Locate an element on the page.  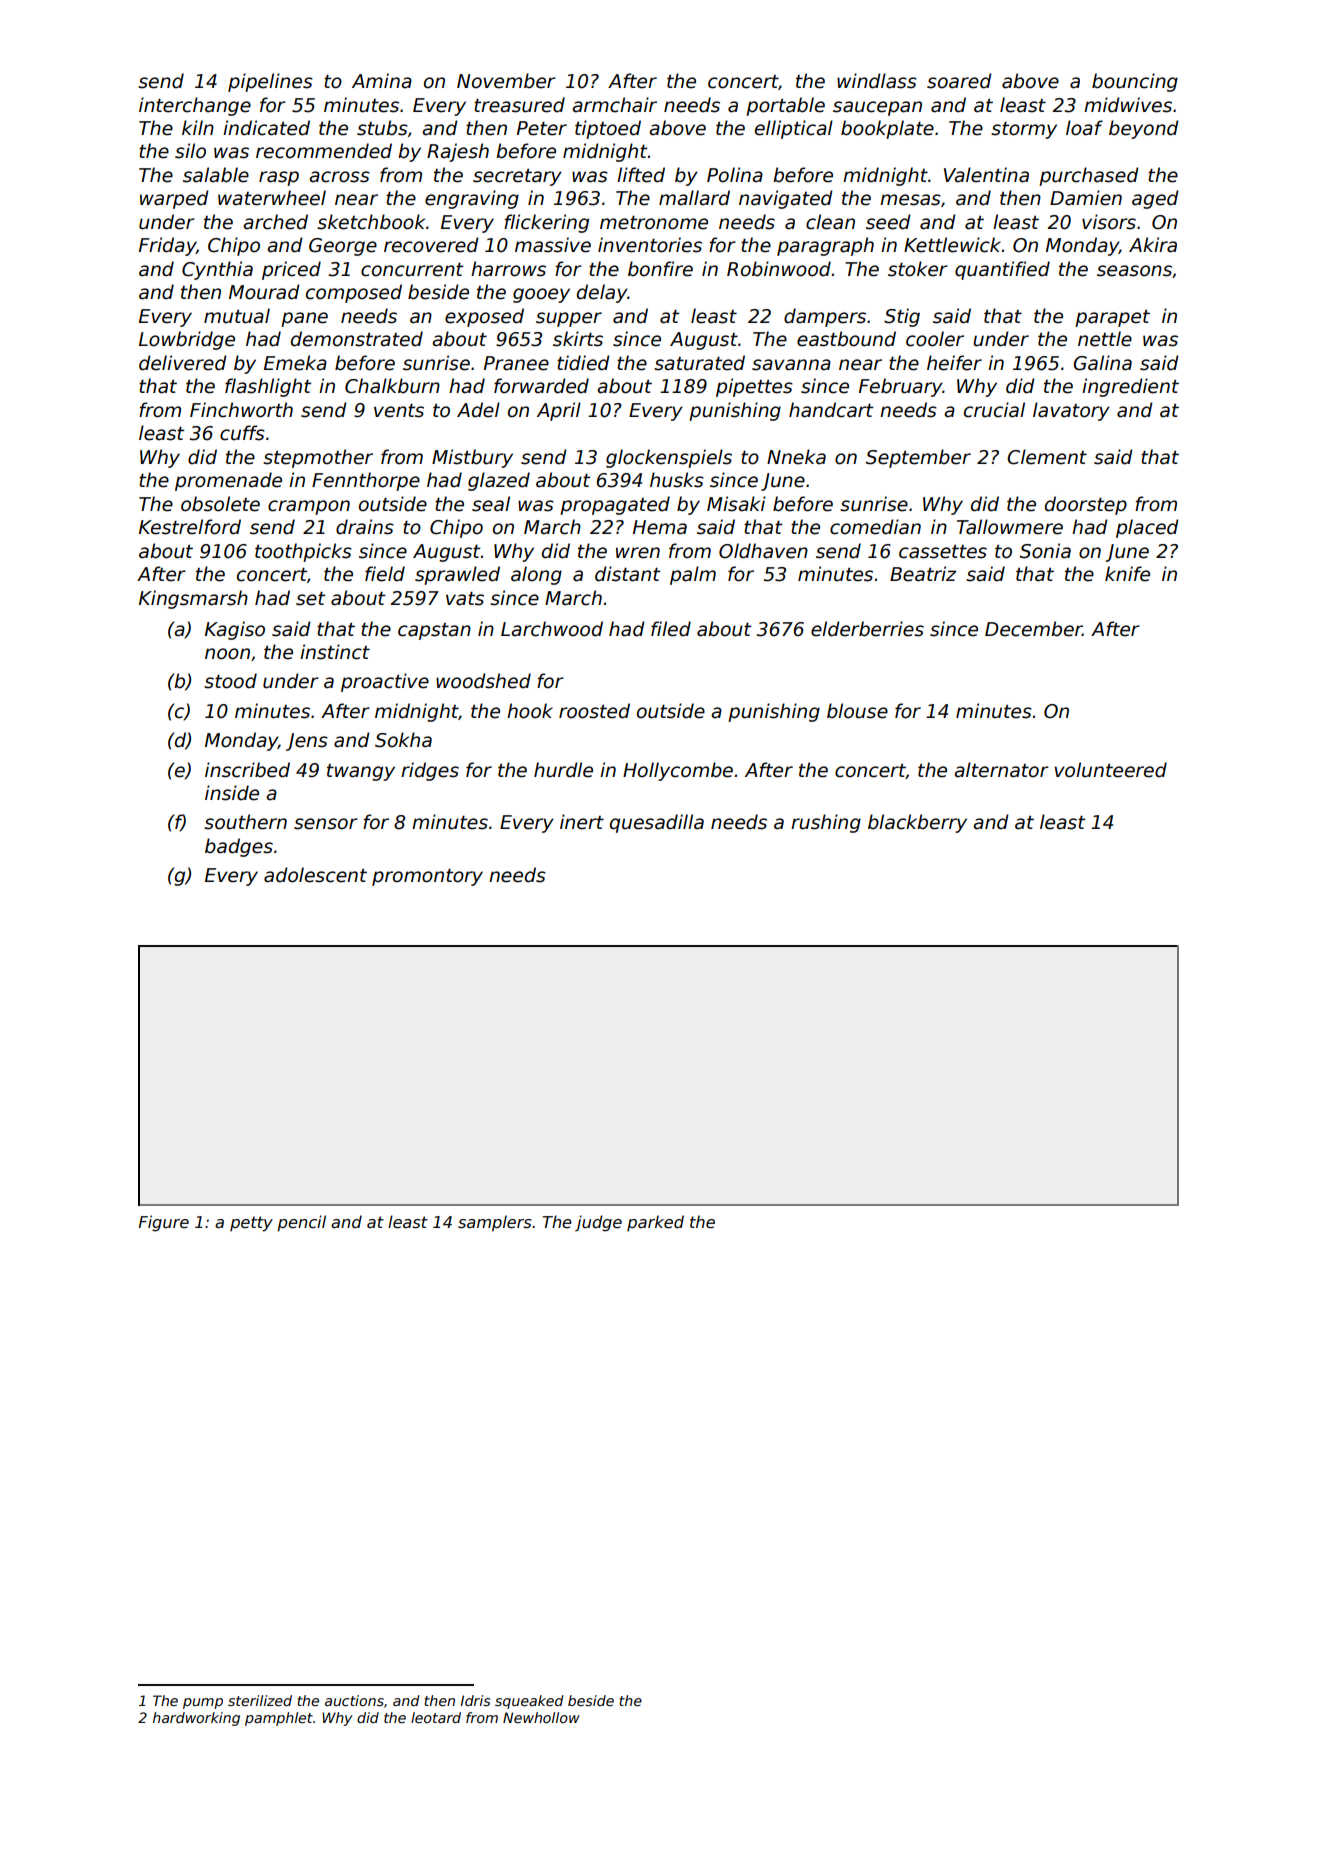
pencil is located at coordinates (301, 1223).
